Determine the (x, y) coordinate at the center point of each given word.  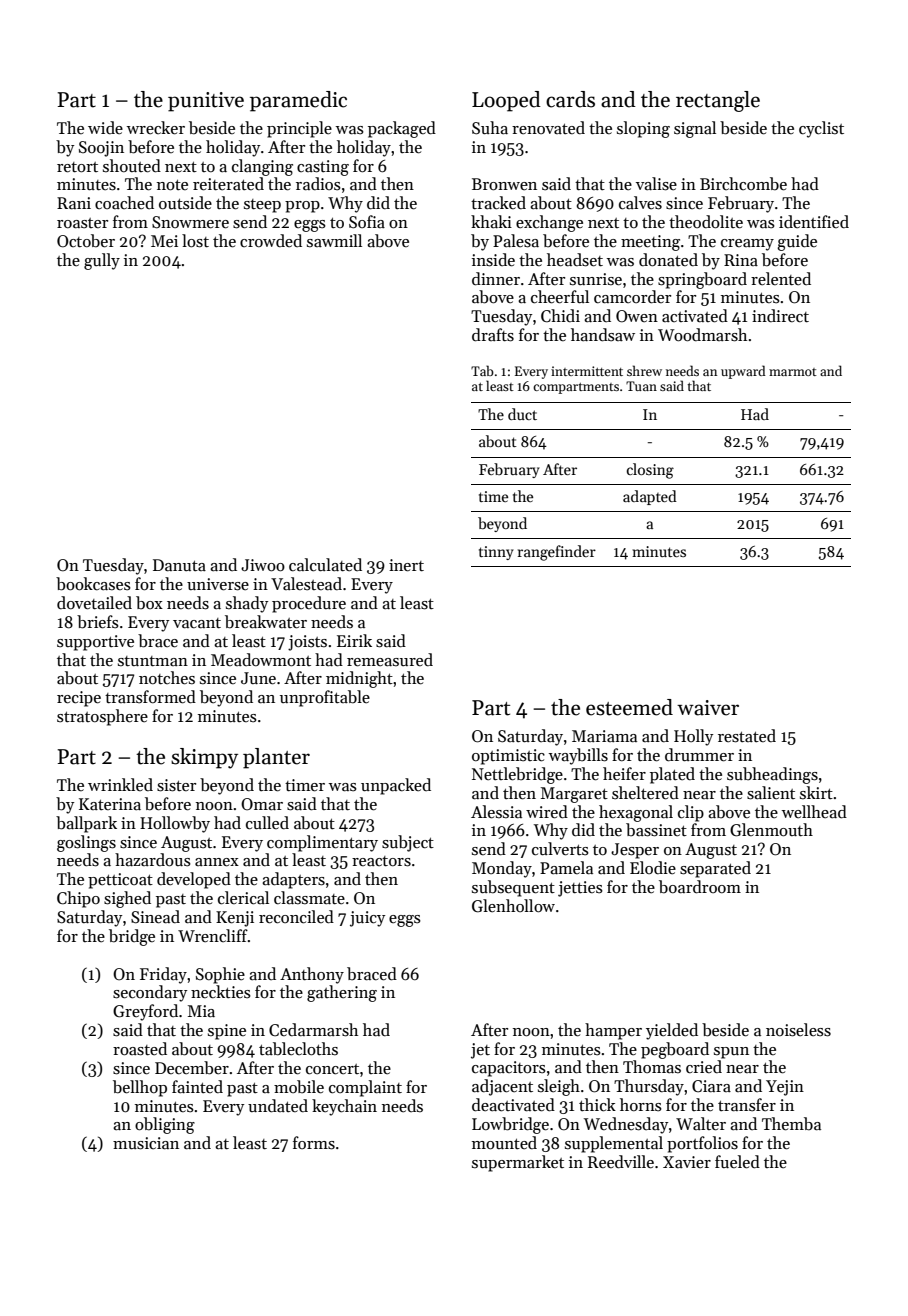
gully (102, 261)
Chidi (560, 316)
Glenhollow (513, 906)
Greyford (145, 1012)
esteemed (629, 707)
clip (691, 813)
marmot (793, 372)
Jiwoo (263, 565)
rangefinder (557, 553)
